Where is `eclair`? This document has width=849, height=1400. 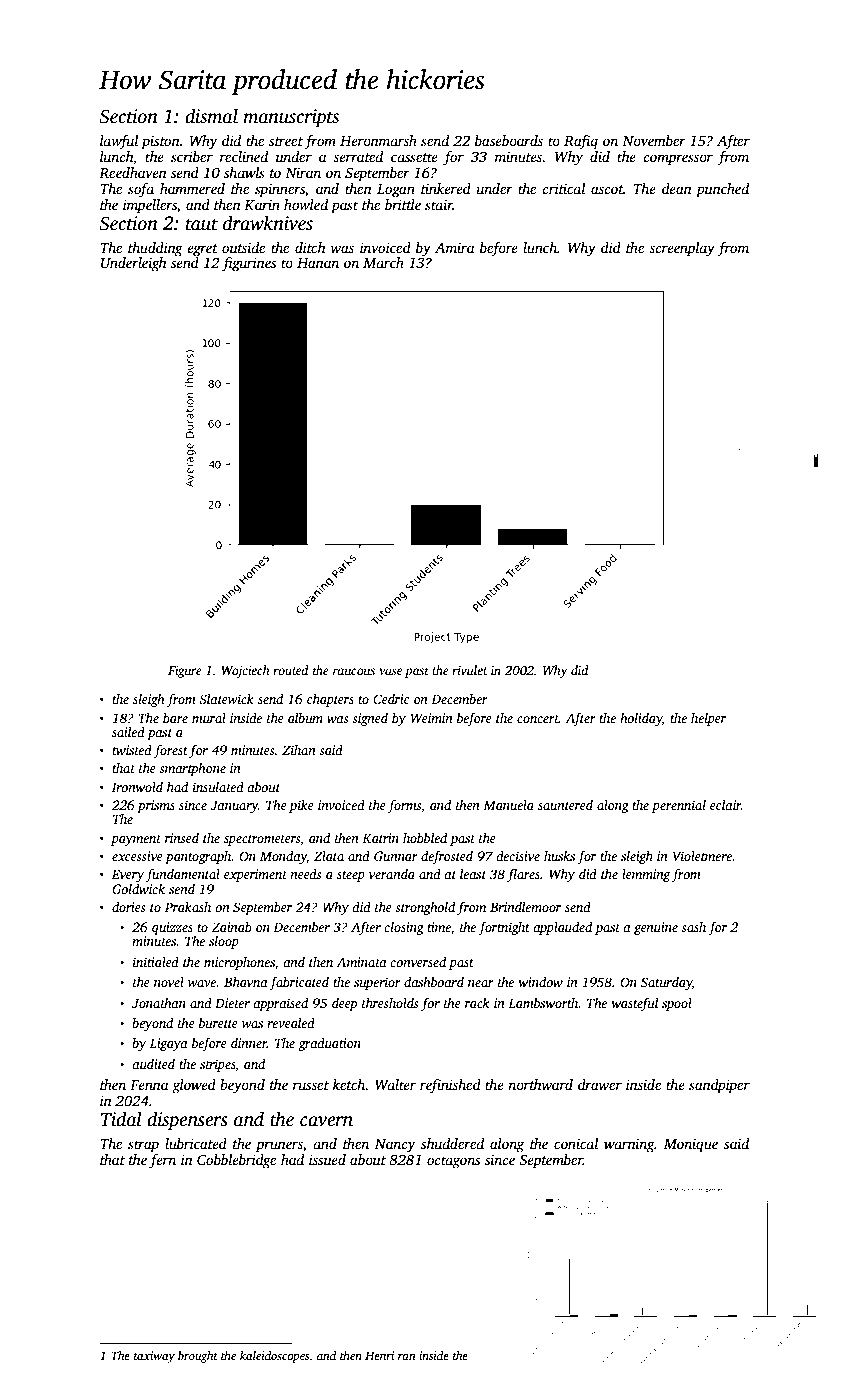 eclair is located at coordinates (725, 805).
